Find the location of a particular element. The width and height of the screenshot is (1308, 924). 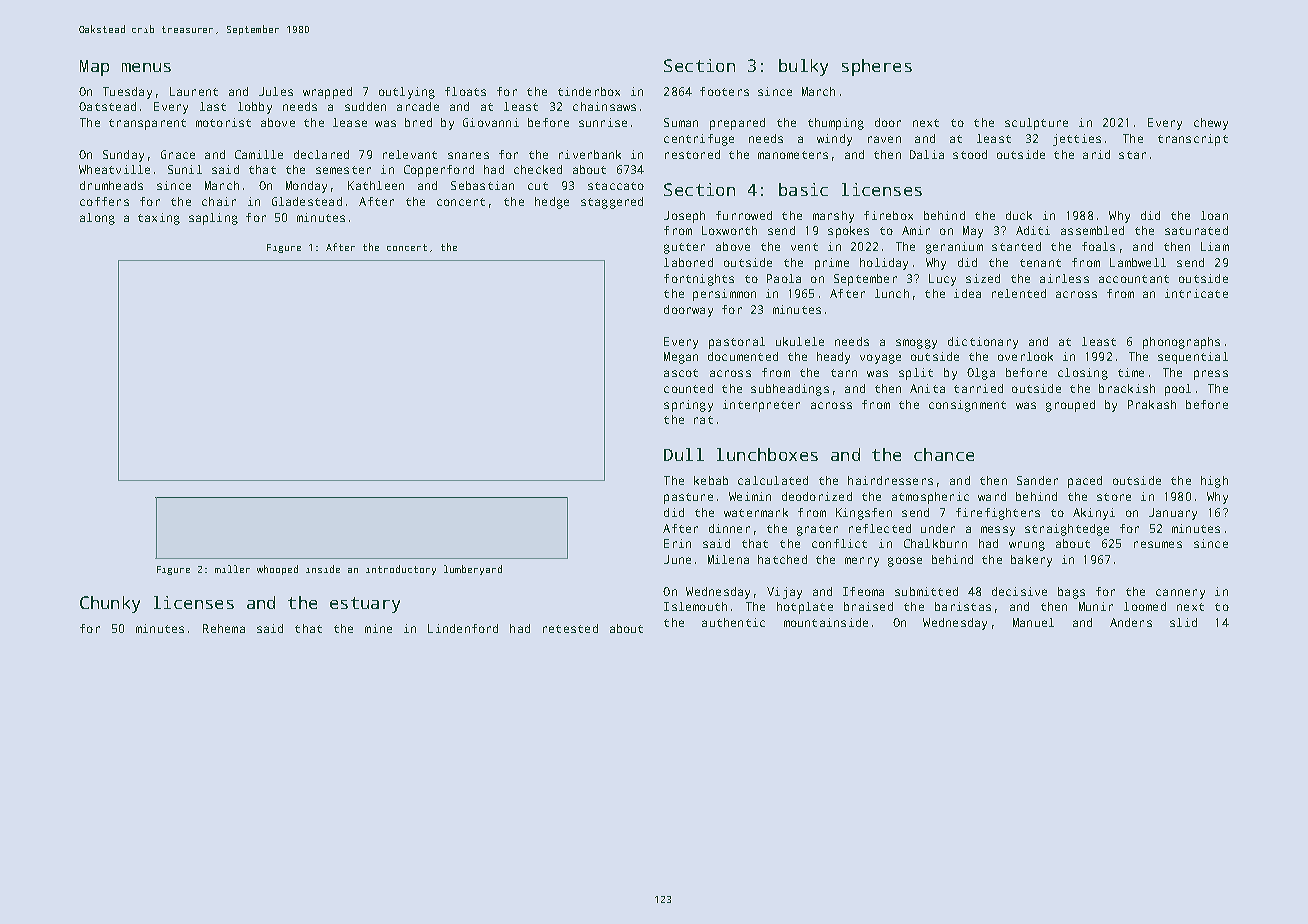

sapling is located at coordinates (213, 219).
